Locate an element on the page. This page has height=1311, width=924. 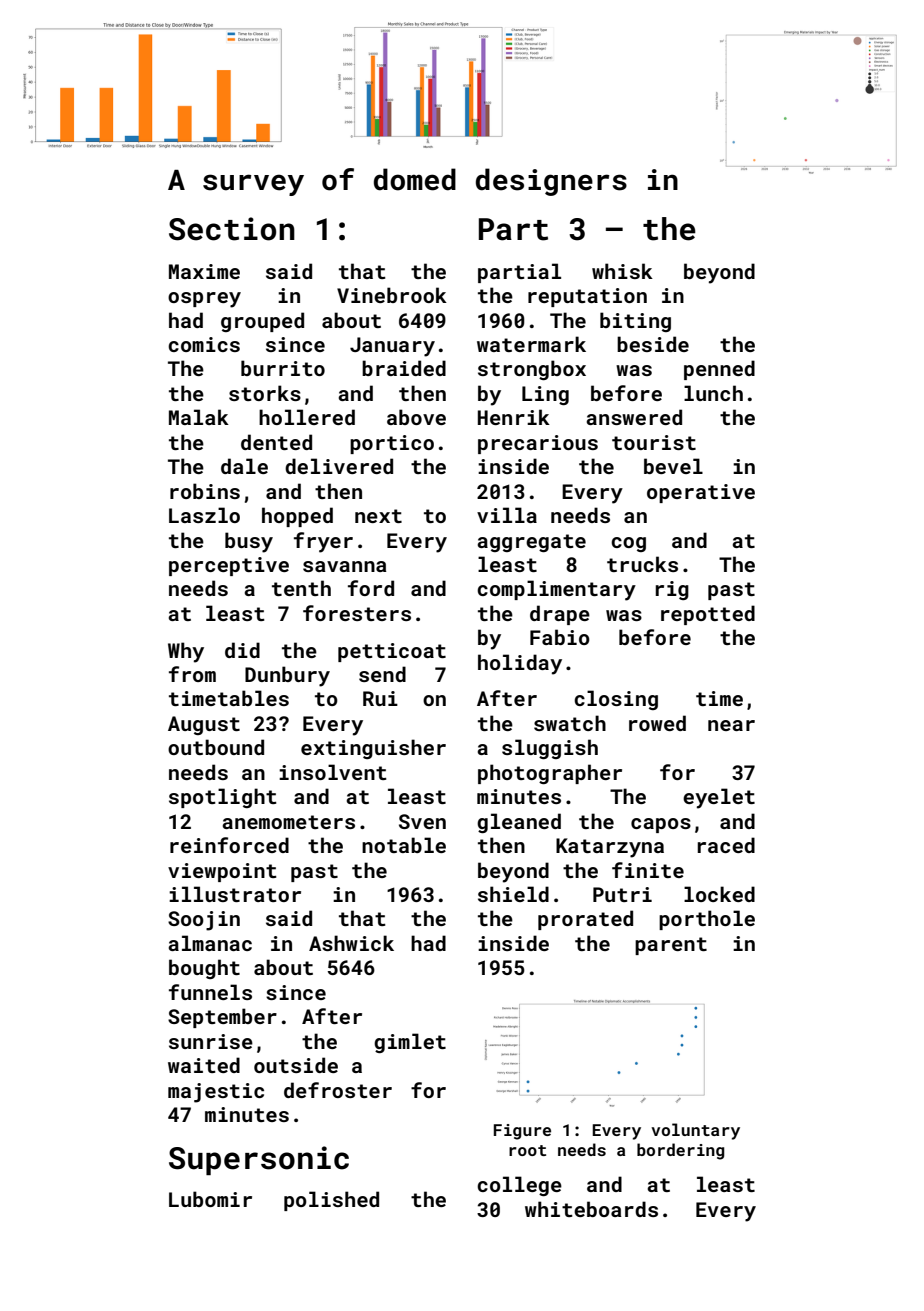
whiteboards is located at coordinates (591, 1209).
